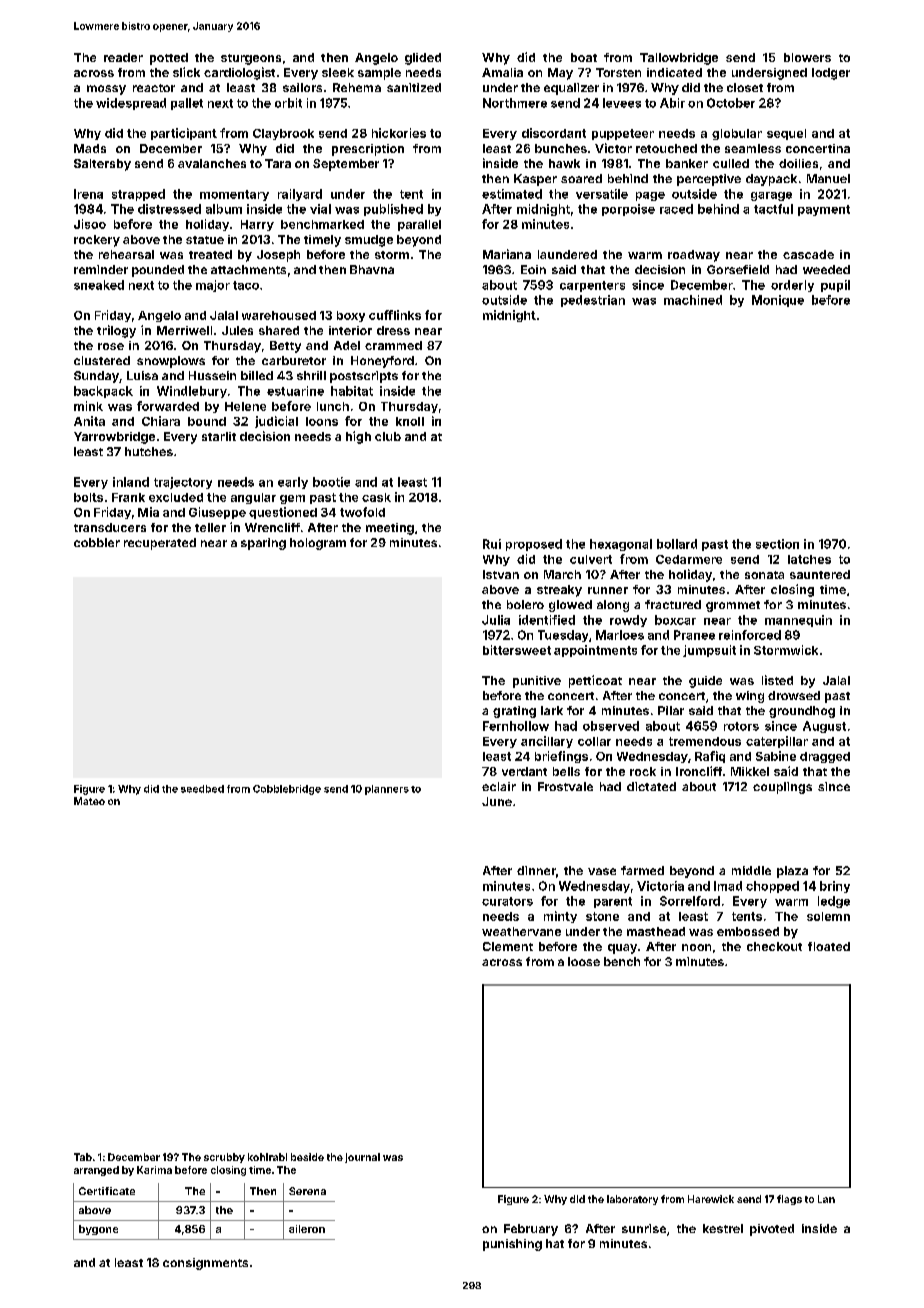  What do you see at coordinates (279, 315) in the screenshot?
I see `warehoused` at bounding box center [279, 315].
